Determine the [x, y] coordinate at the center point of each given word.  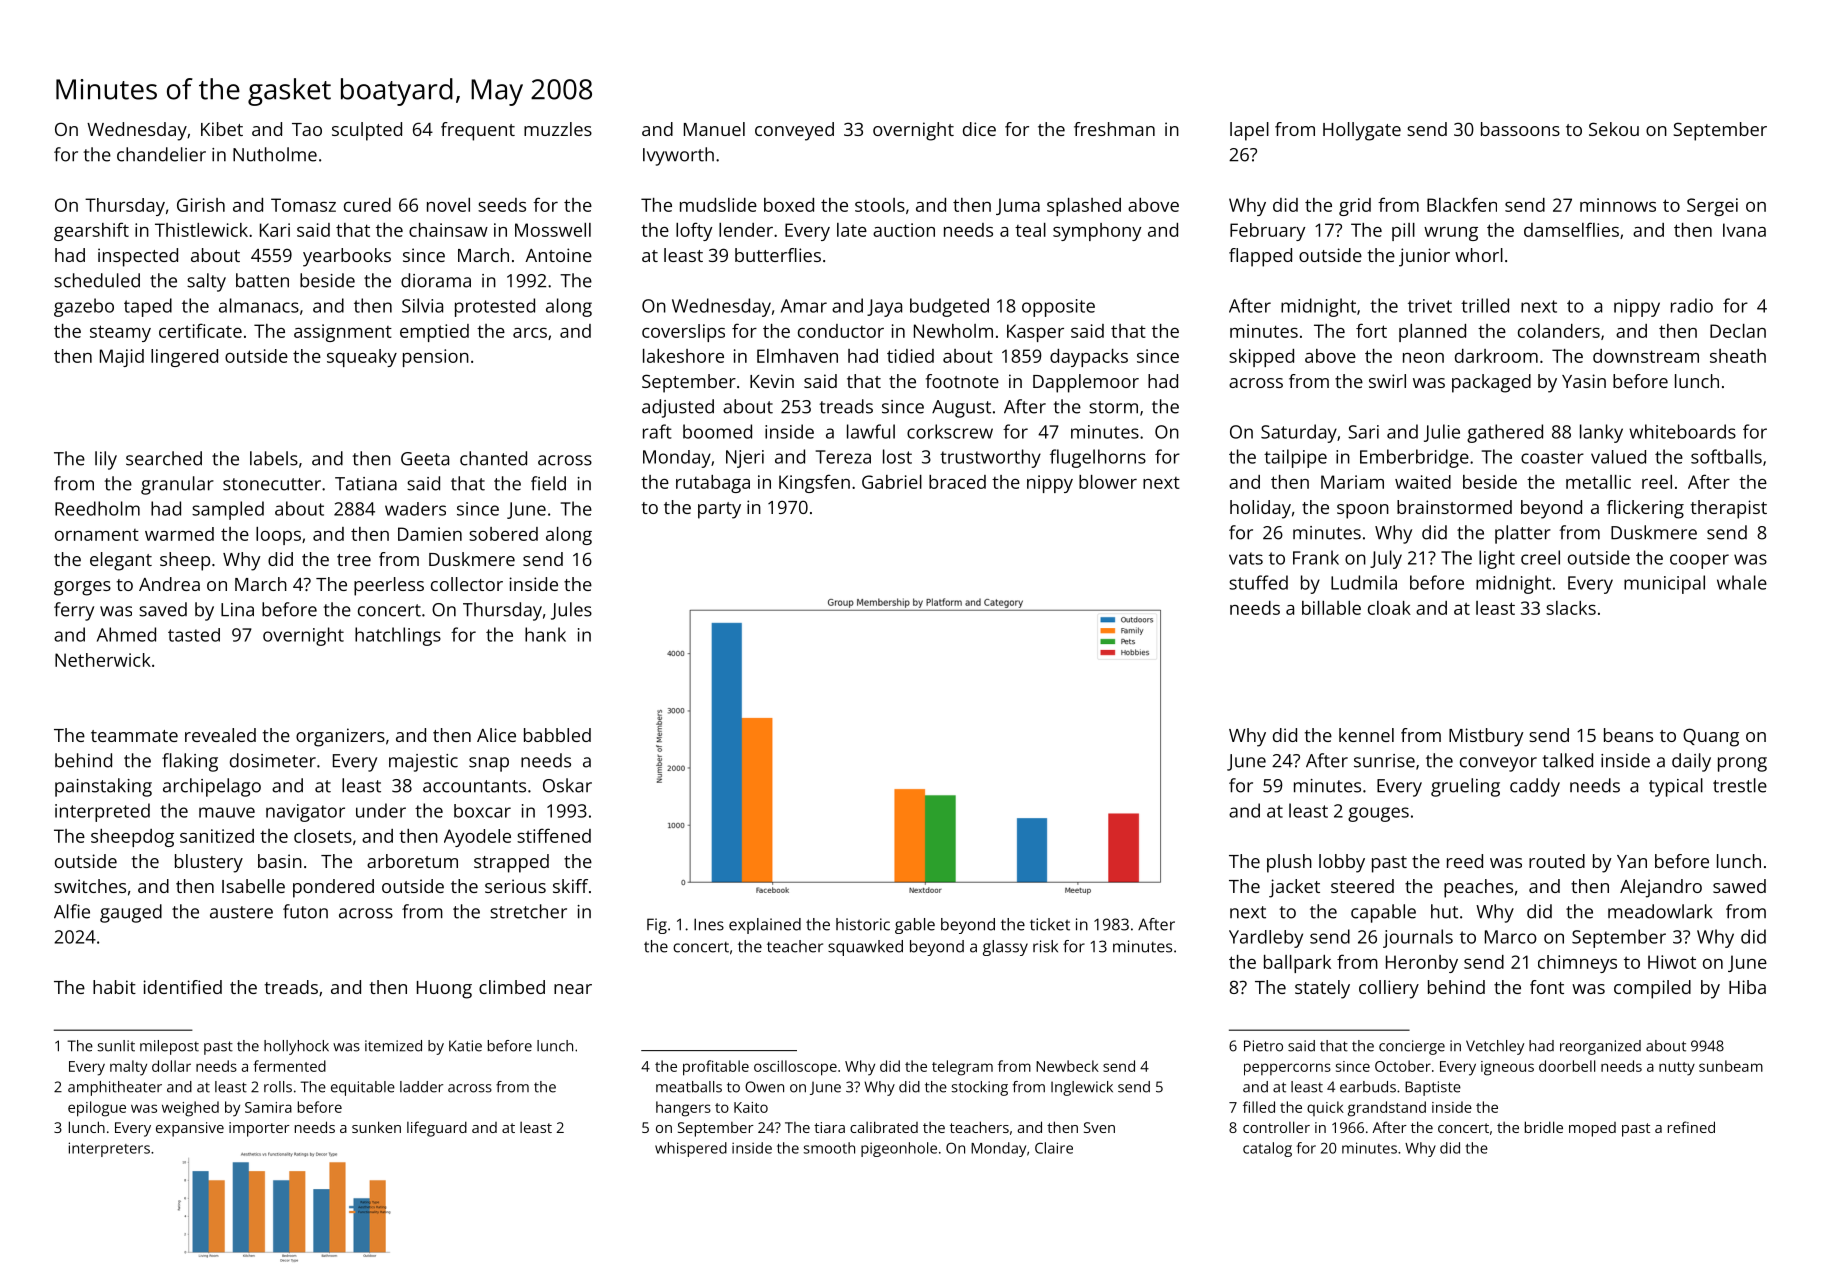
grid [1355, 207]
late [852, 230]
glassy [1005, 948]
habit [114, 987]
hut [1444, 911]
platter [1523, 534]
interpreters [109, 1149]
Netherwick [103, 660]
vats [1246, 558]
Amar [804, 306]
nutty [1677, 1069]
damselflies [1571, 229]
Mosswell [553, 230]
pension [436, 358]
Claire [1054, 1148]
